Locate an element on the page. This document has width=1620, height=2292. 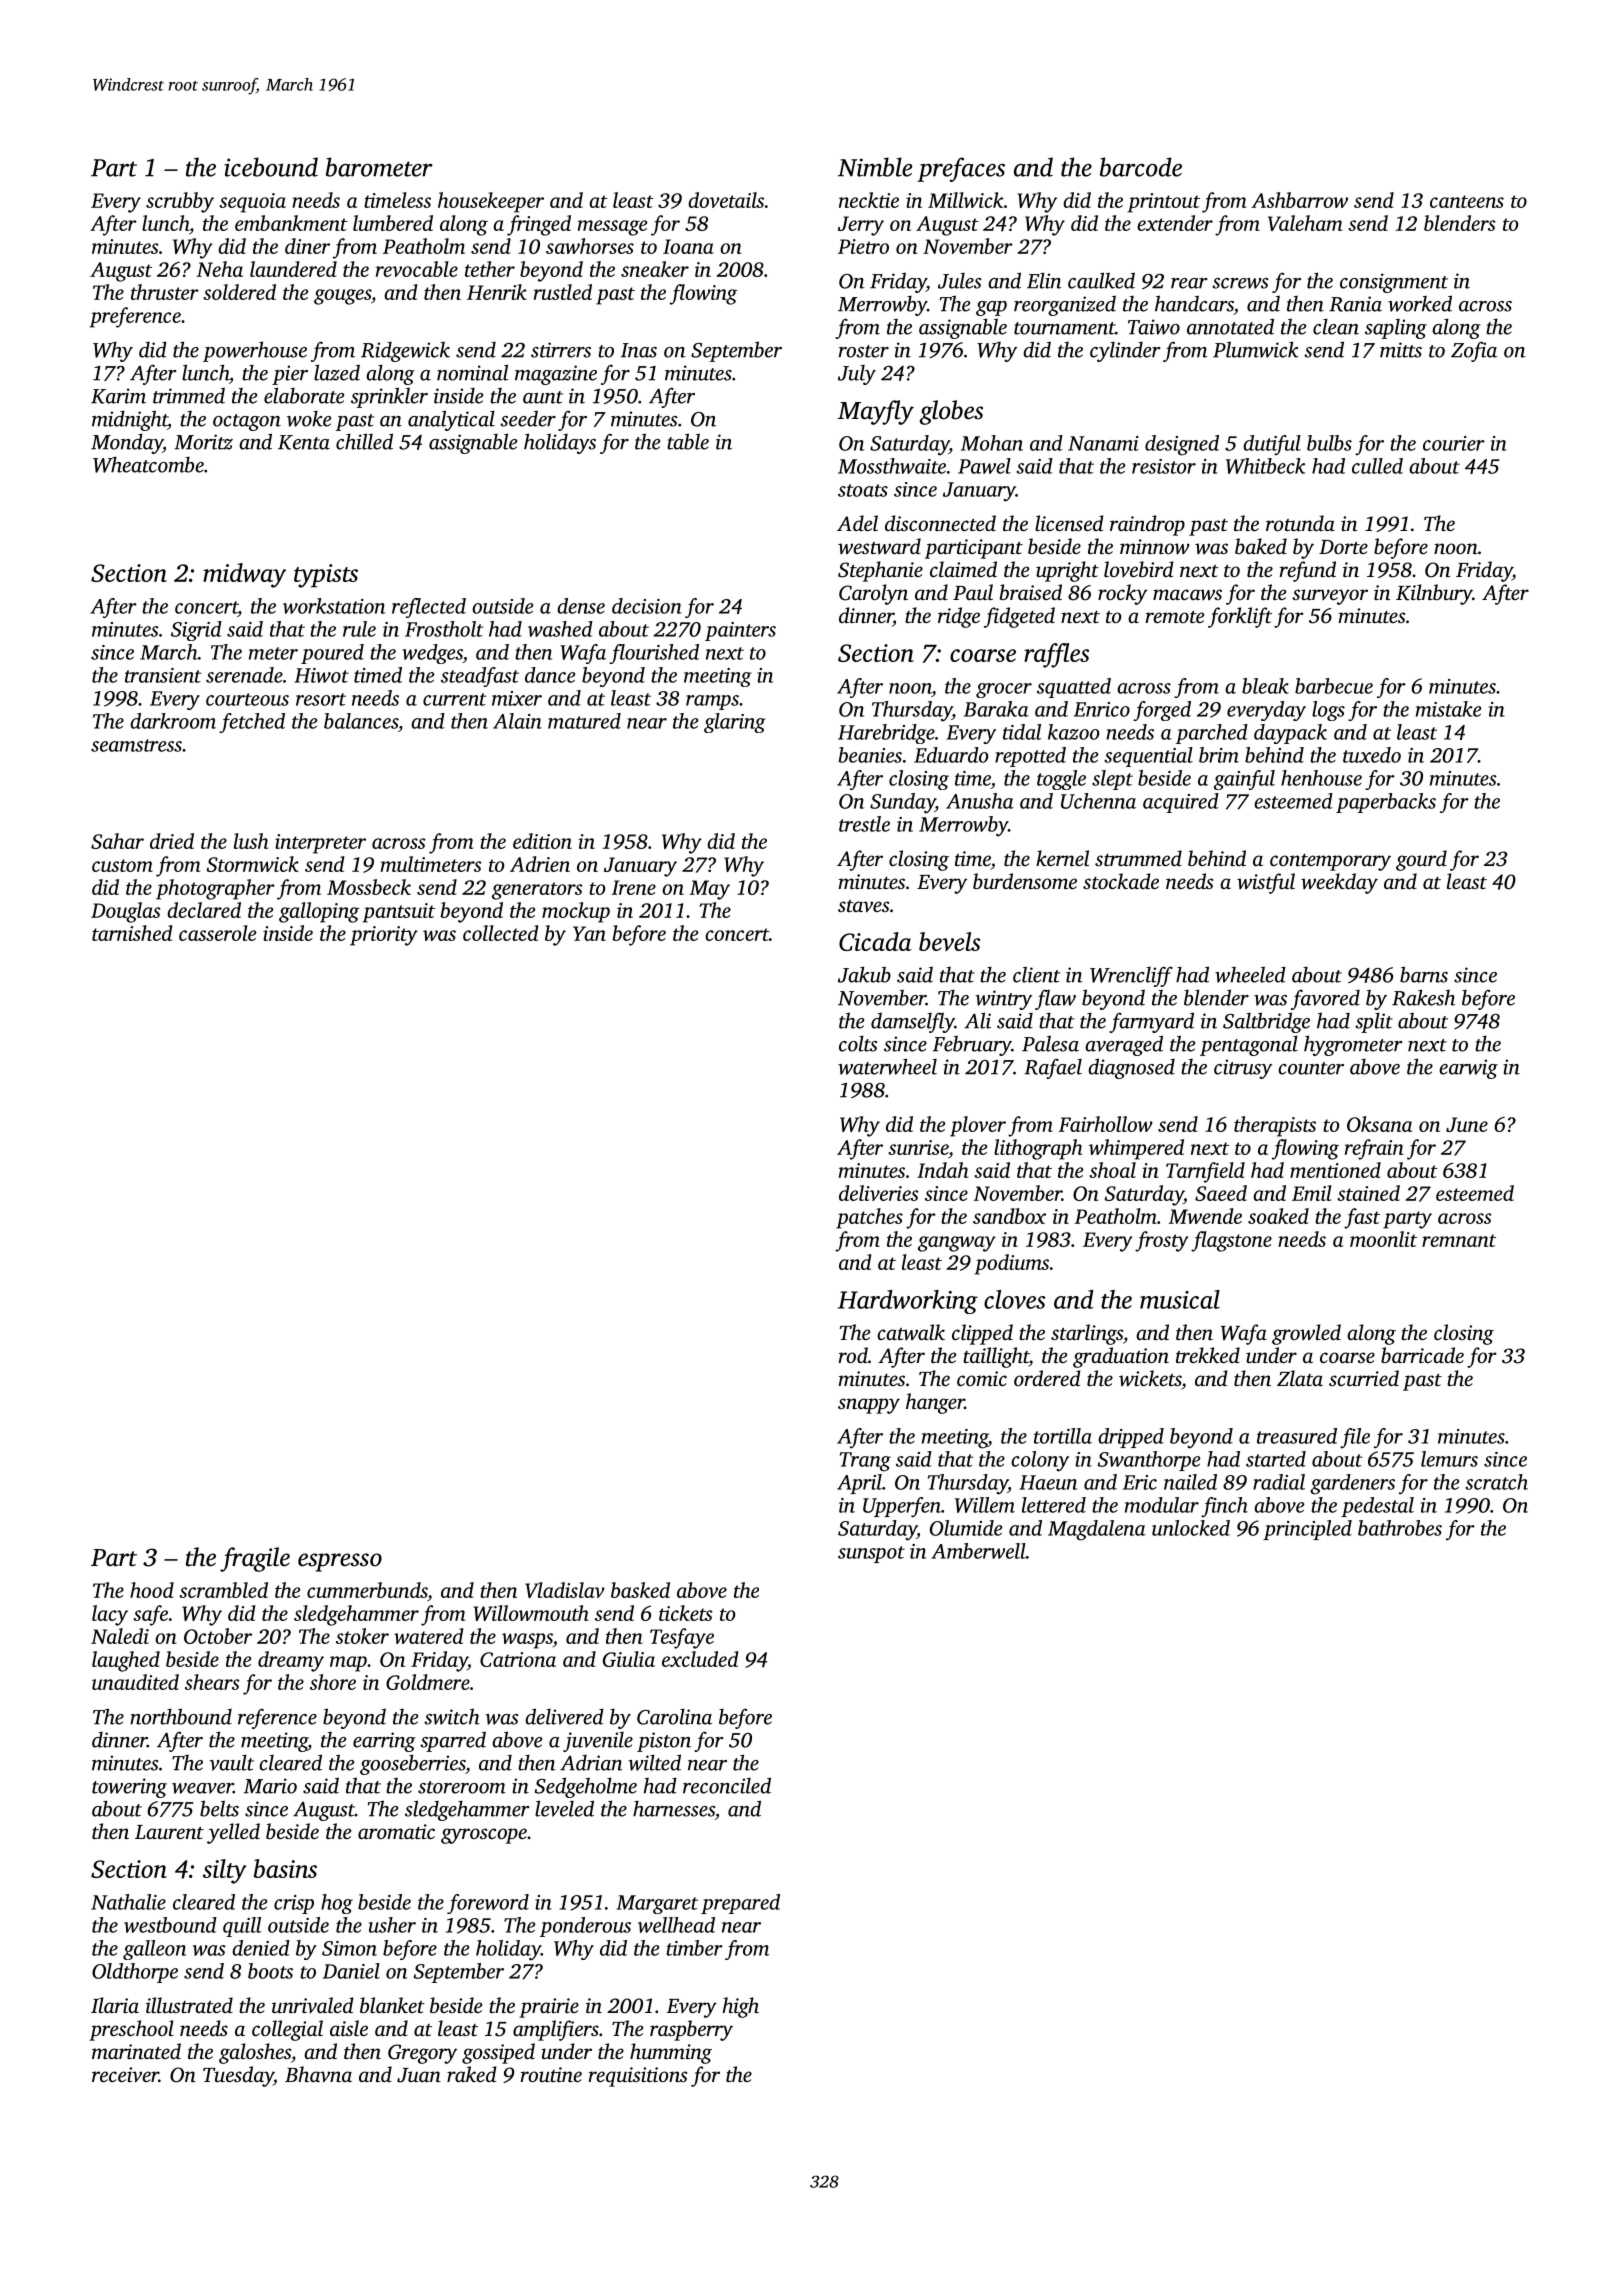
snappy is located at coordinates (869, 1406).
